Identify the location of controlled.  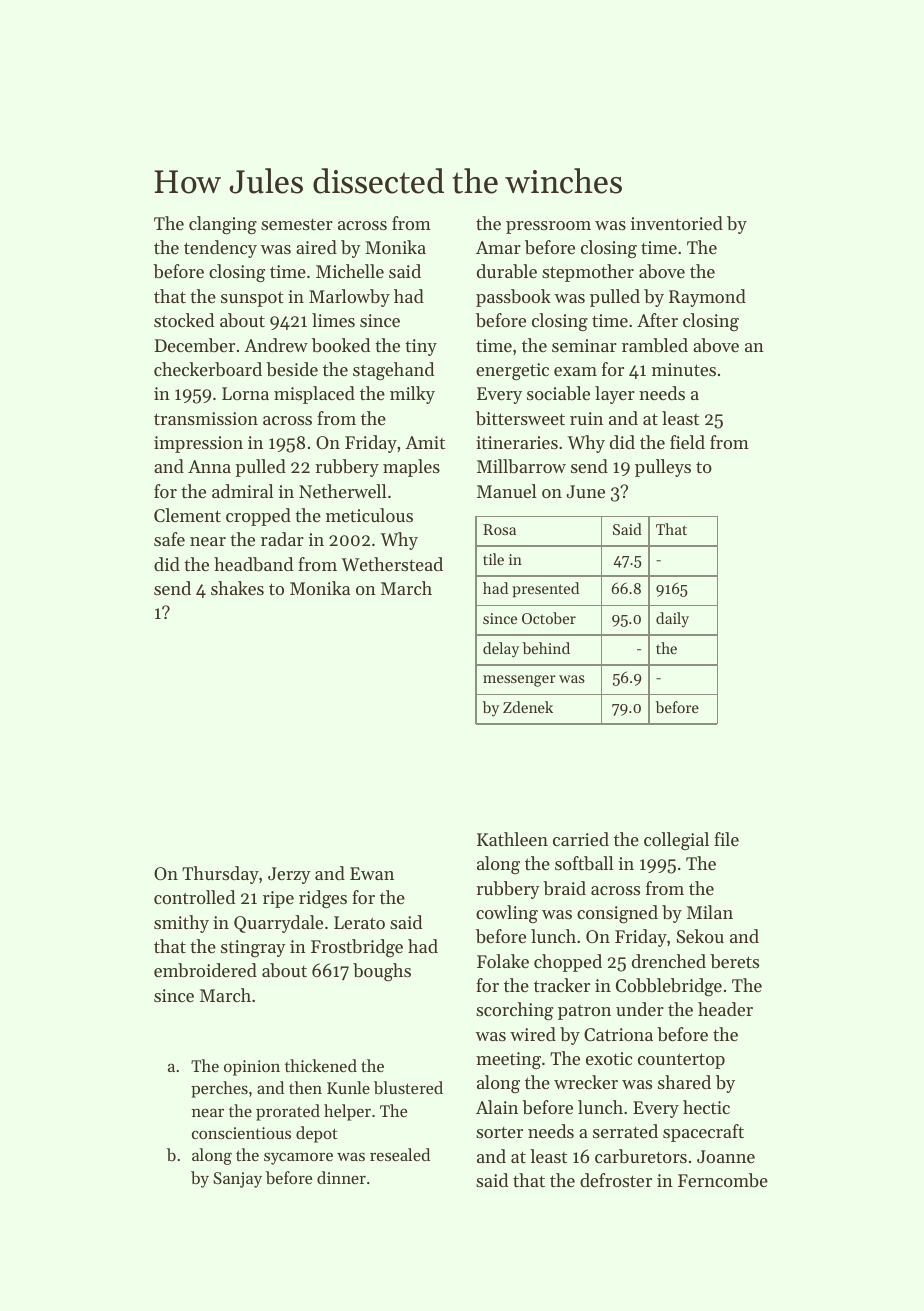
(194, 897).
